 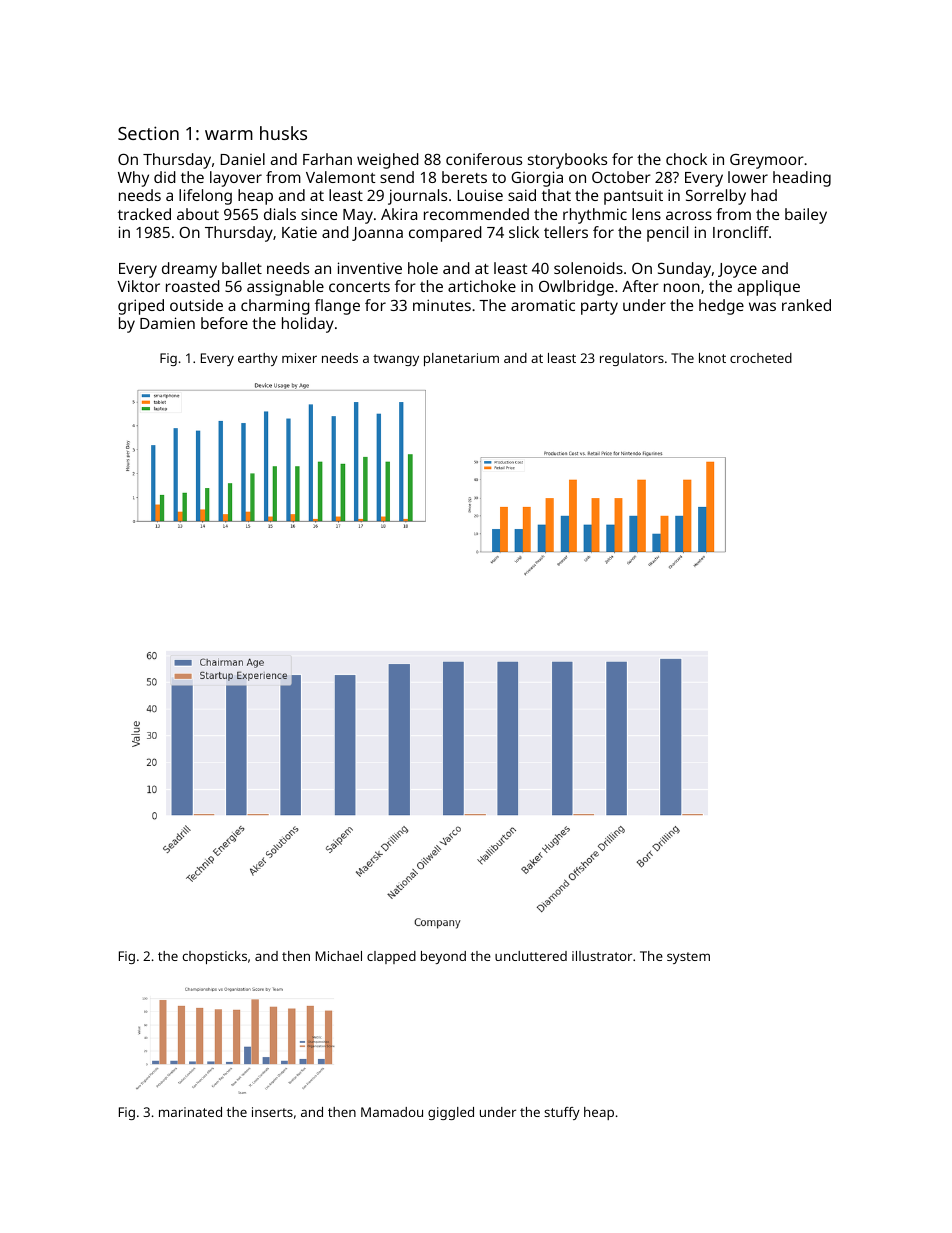 What do you see at coordinates (688, 958) in the screenshot?
I see `system` at bounding box center [688, 958].
